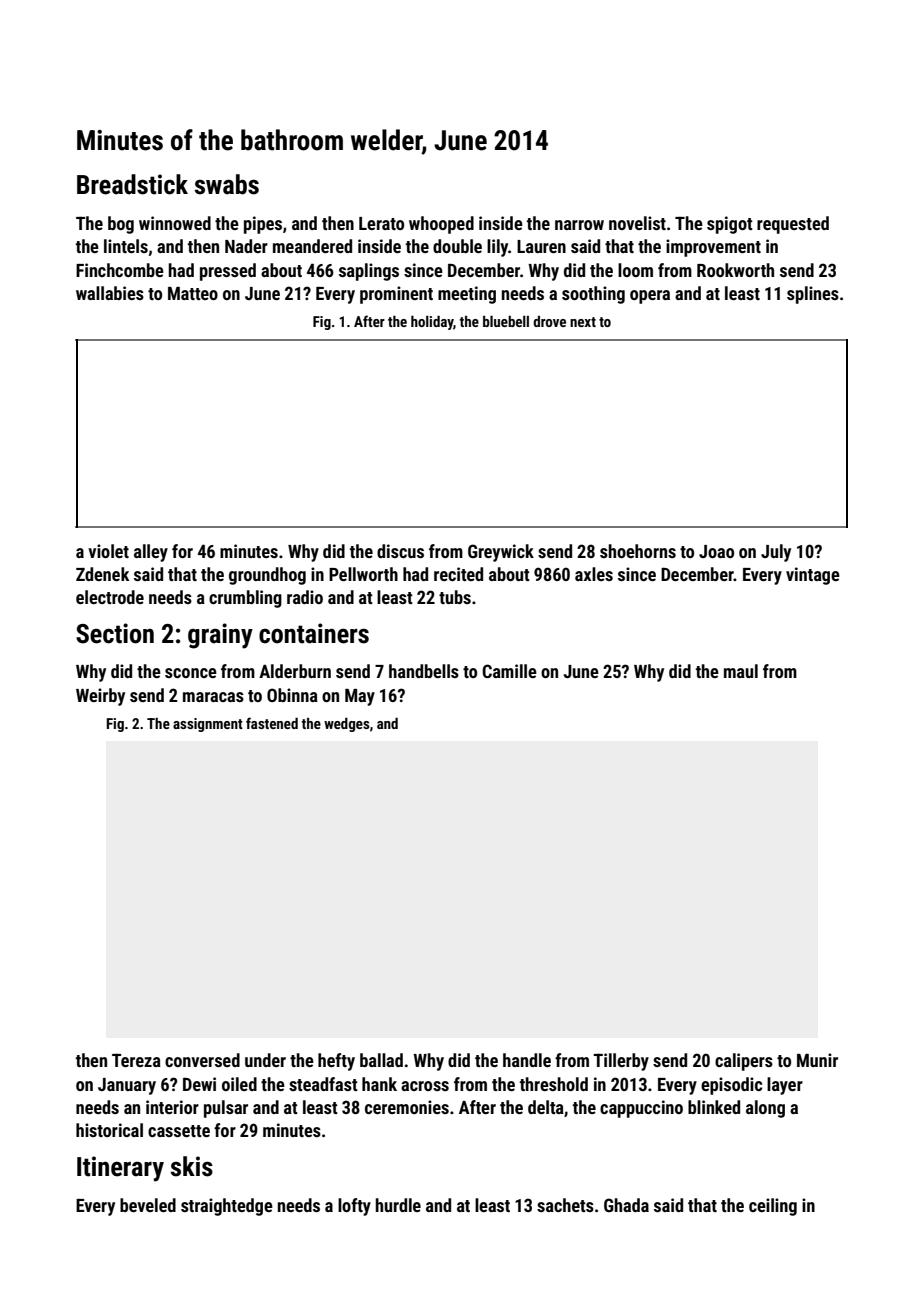 This page has height=1308, width=924. Describe the element at coordinates (136, 1060) in the page. I see `Tereza` at that location.
